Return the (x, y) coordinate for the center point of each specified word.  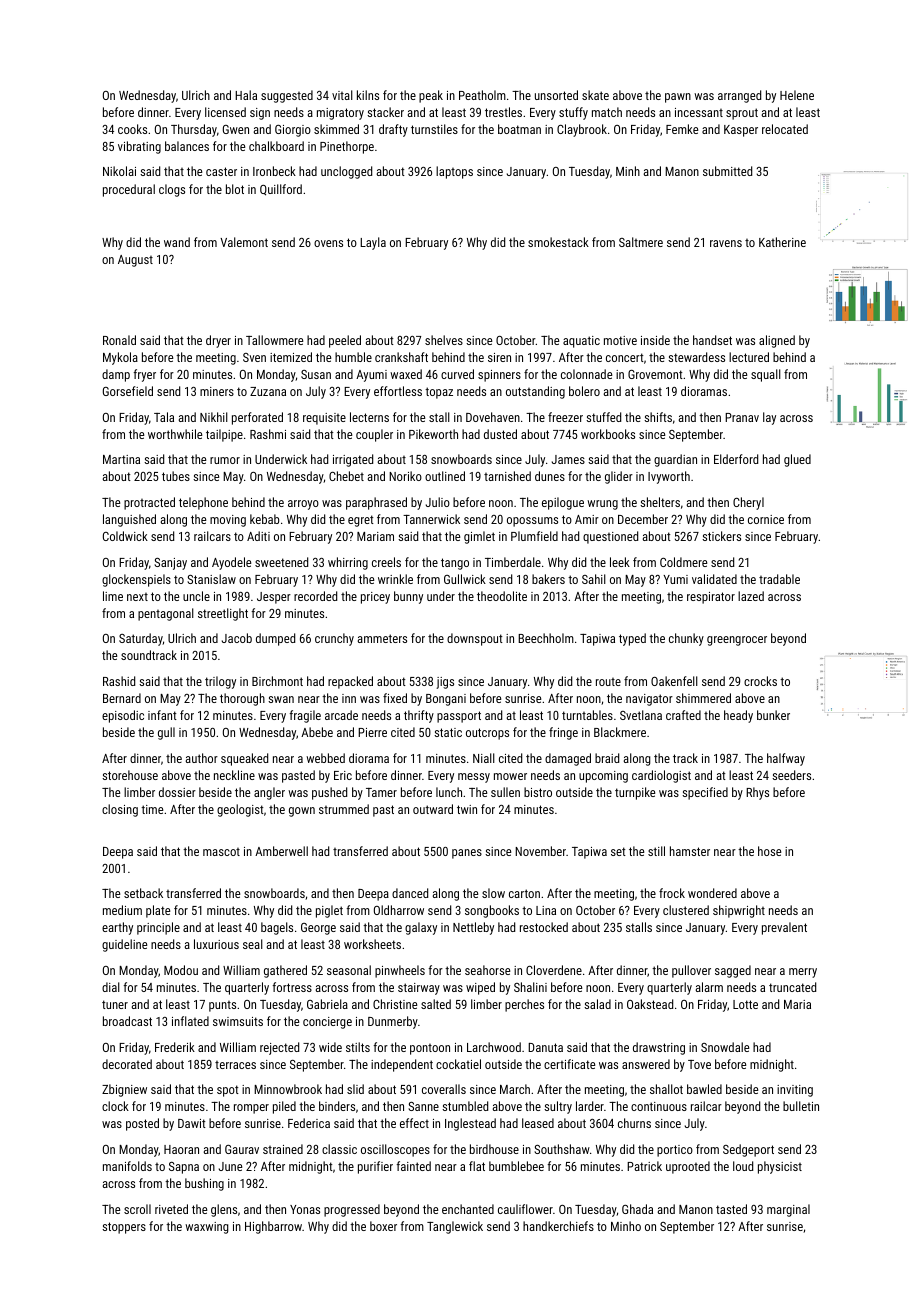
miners (217, 391)
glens (224, 1210)
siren (499, 357)
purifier (375, 1167)
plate (158, 911)
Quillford (281, 190)
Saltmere (641, 242)
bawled (704, 1089)
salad (597, 1004)
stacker (385, 112)
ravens (726, 243)
